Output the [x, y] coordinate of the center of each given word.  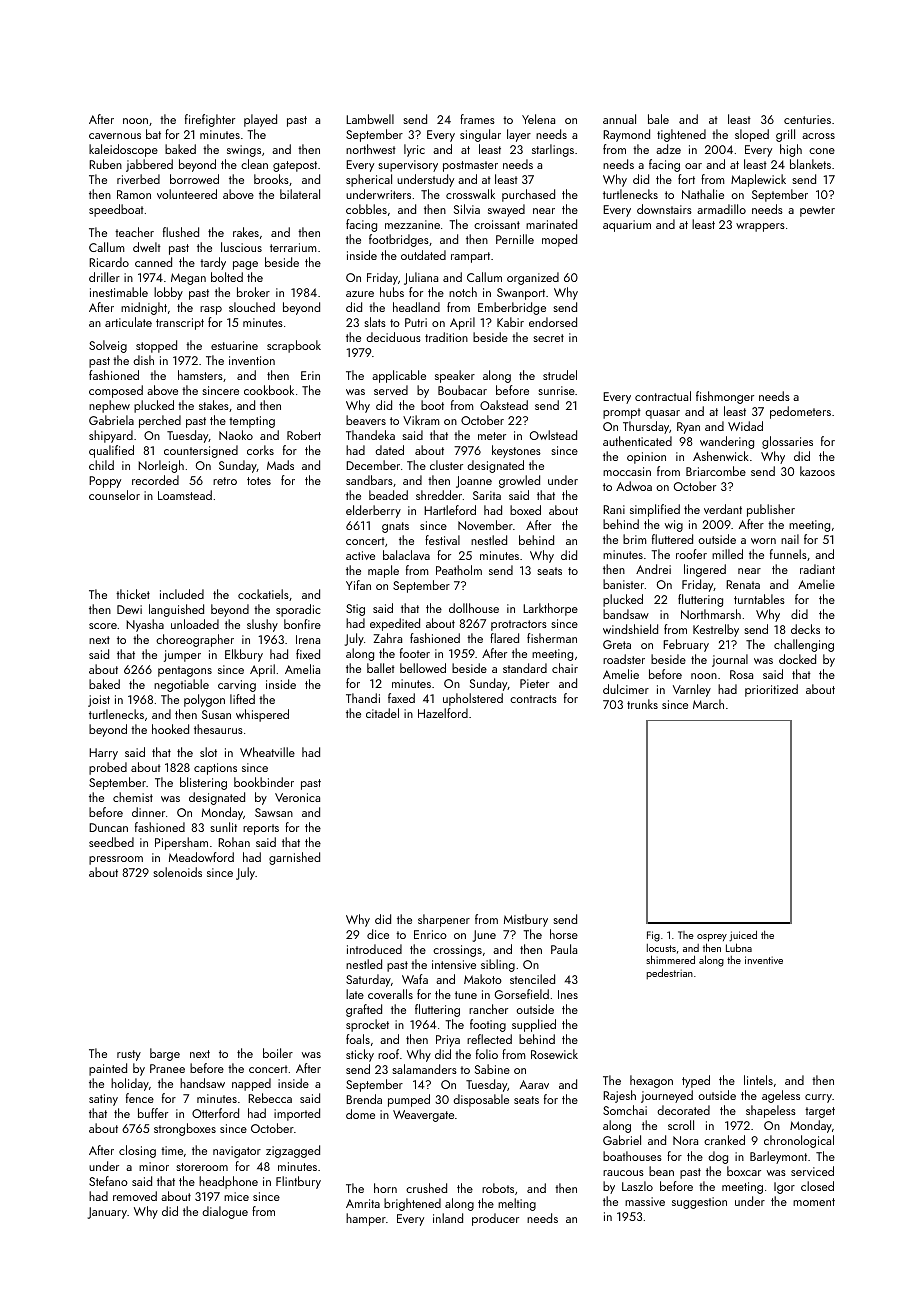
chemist [133, 797]
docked [797, 659]
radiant [817, 569]
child [101, 465]
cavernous [115, 136]
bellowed [423, 668]
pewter [817, 211]
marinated [551, 224]
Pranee [167, 1068]
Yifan [358, 585]
